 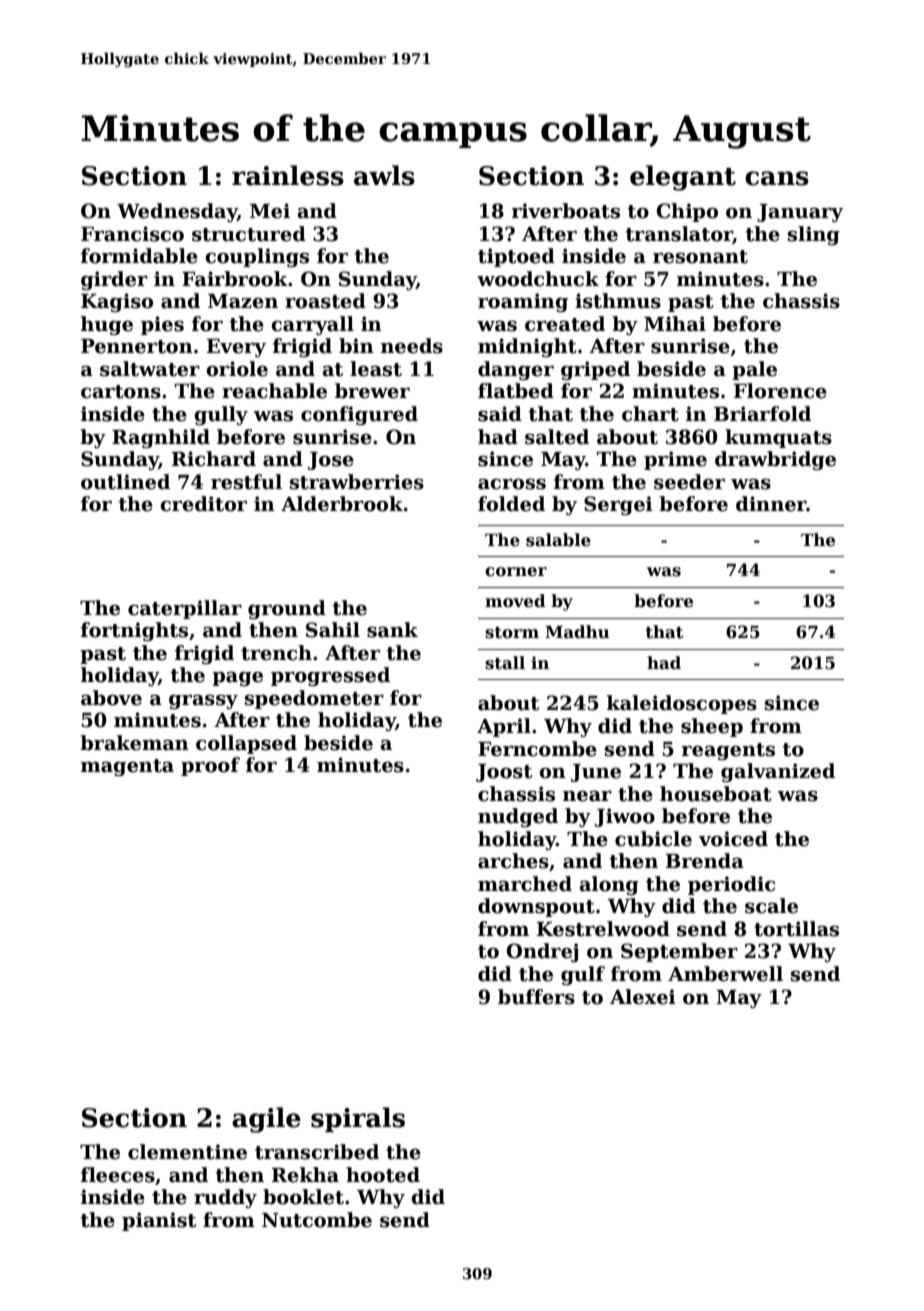 I want to click on Madhu, so click(x=577, y=632).
